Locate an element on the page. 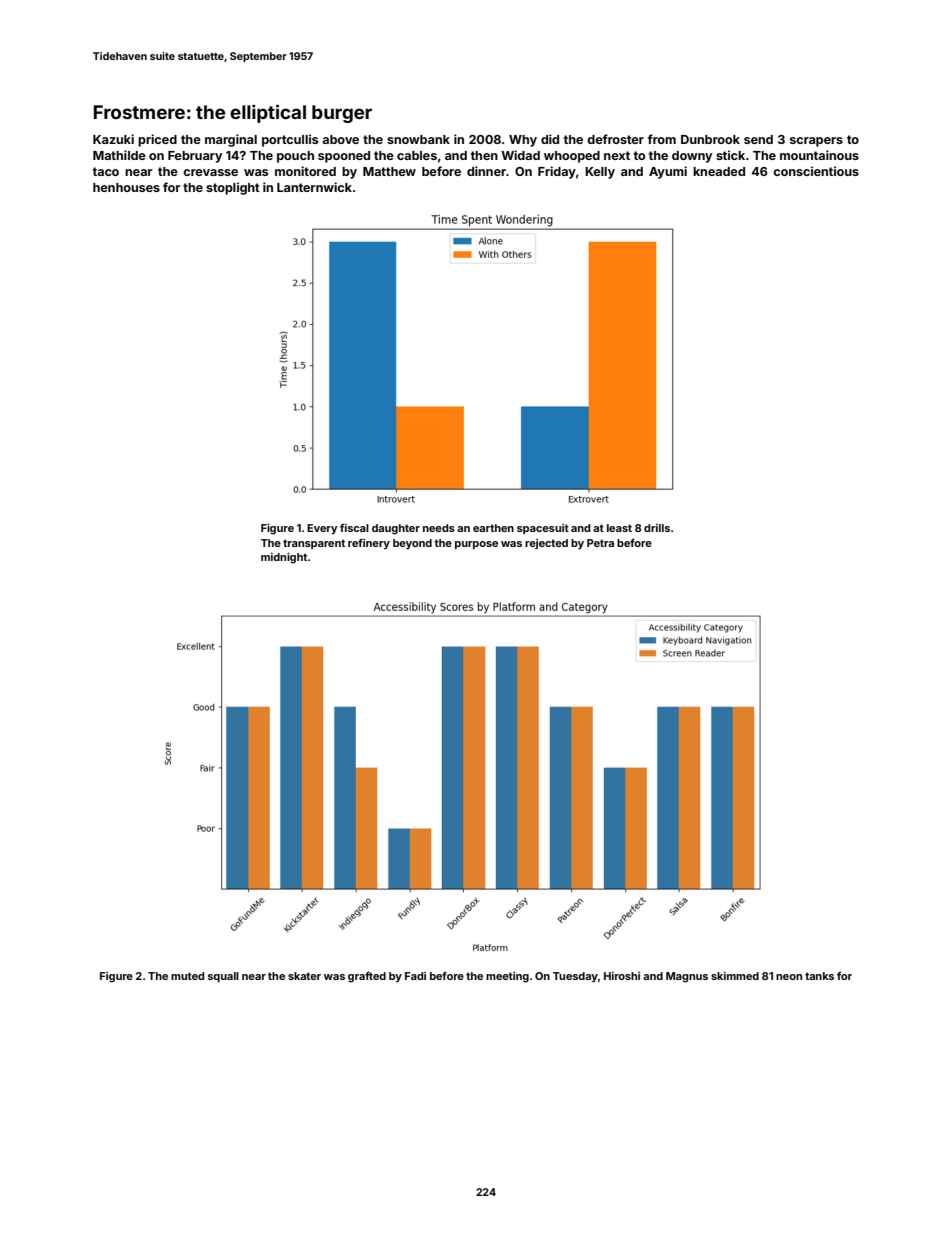 The height and width of the document is (1233, 952). muted is located at coordinates (187, 976).
